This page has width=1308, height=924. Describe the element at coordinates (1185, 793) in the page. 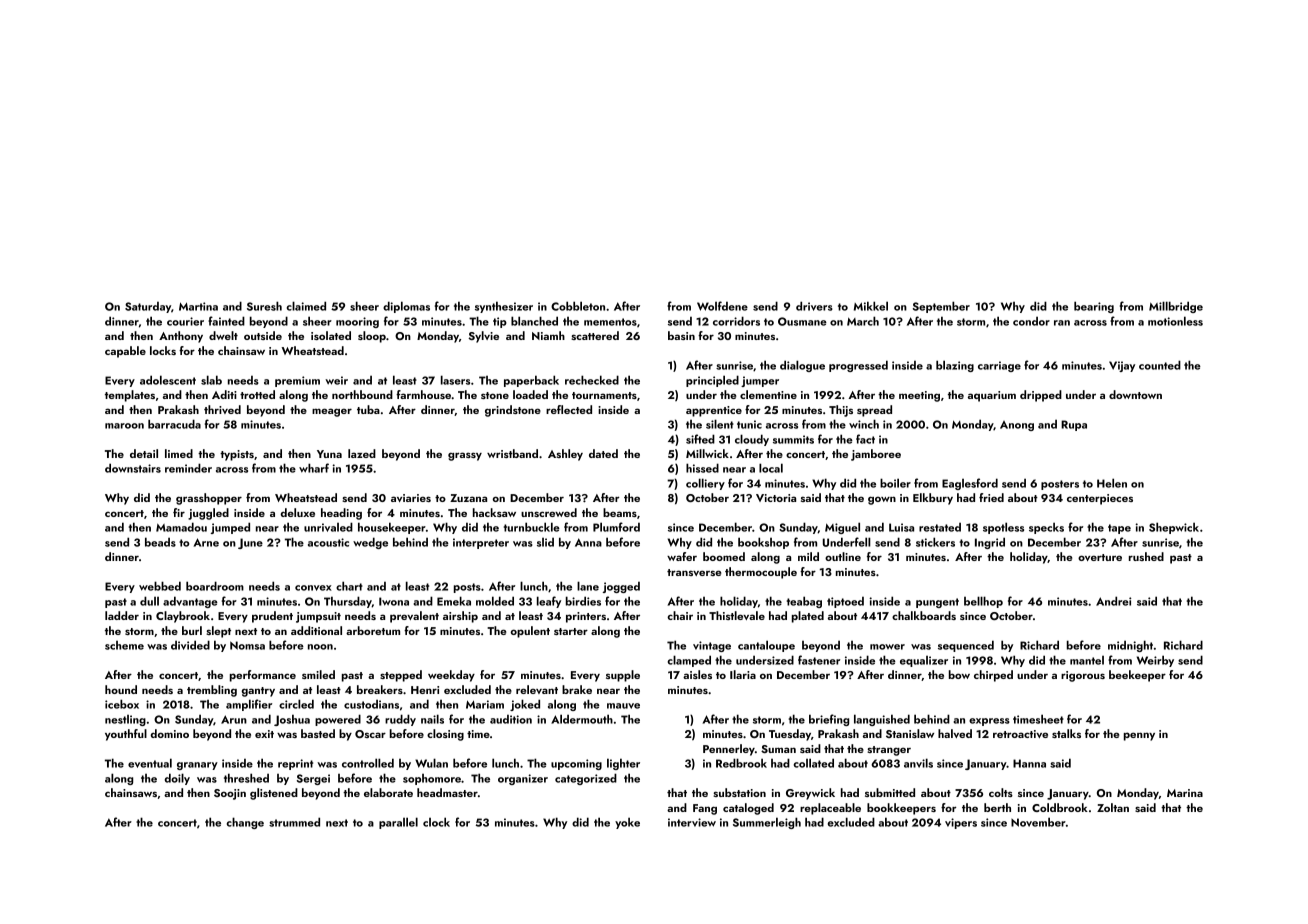

I see `Marina` at that location.
